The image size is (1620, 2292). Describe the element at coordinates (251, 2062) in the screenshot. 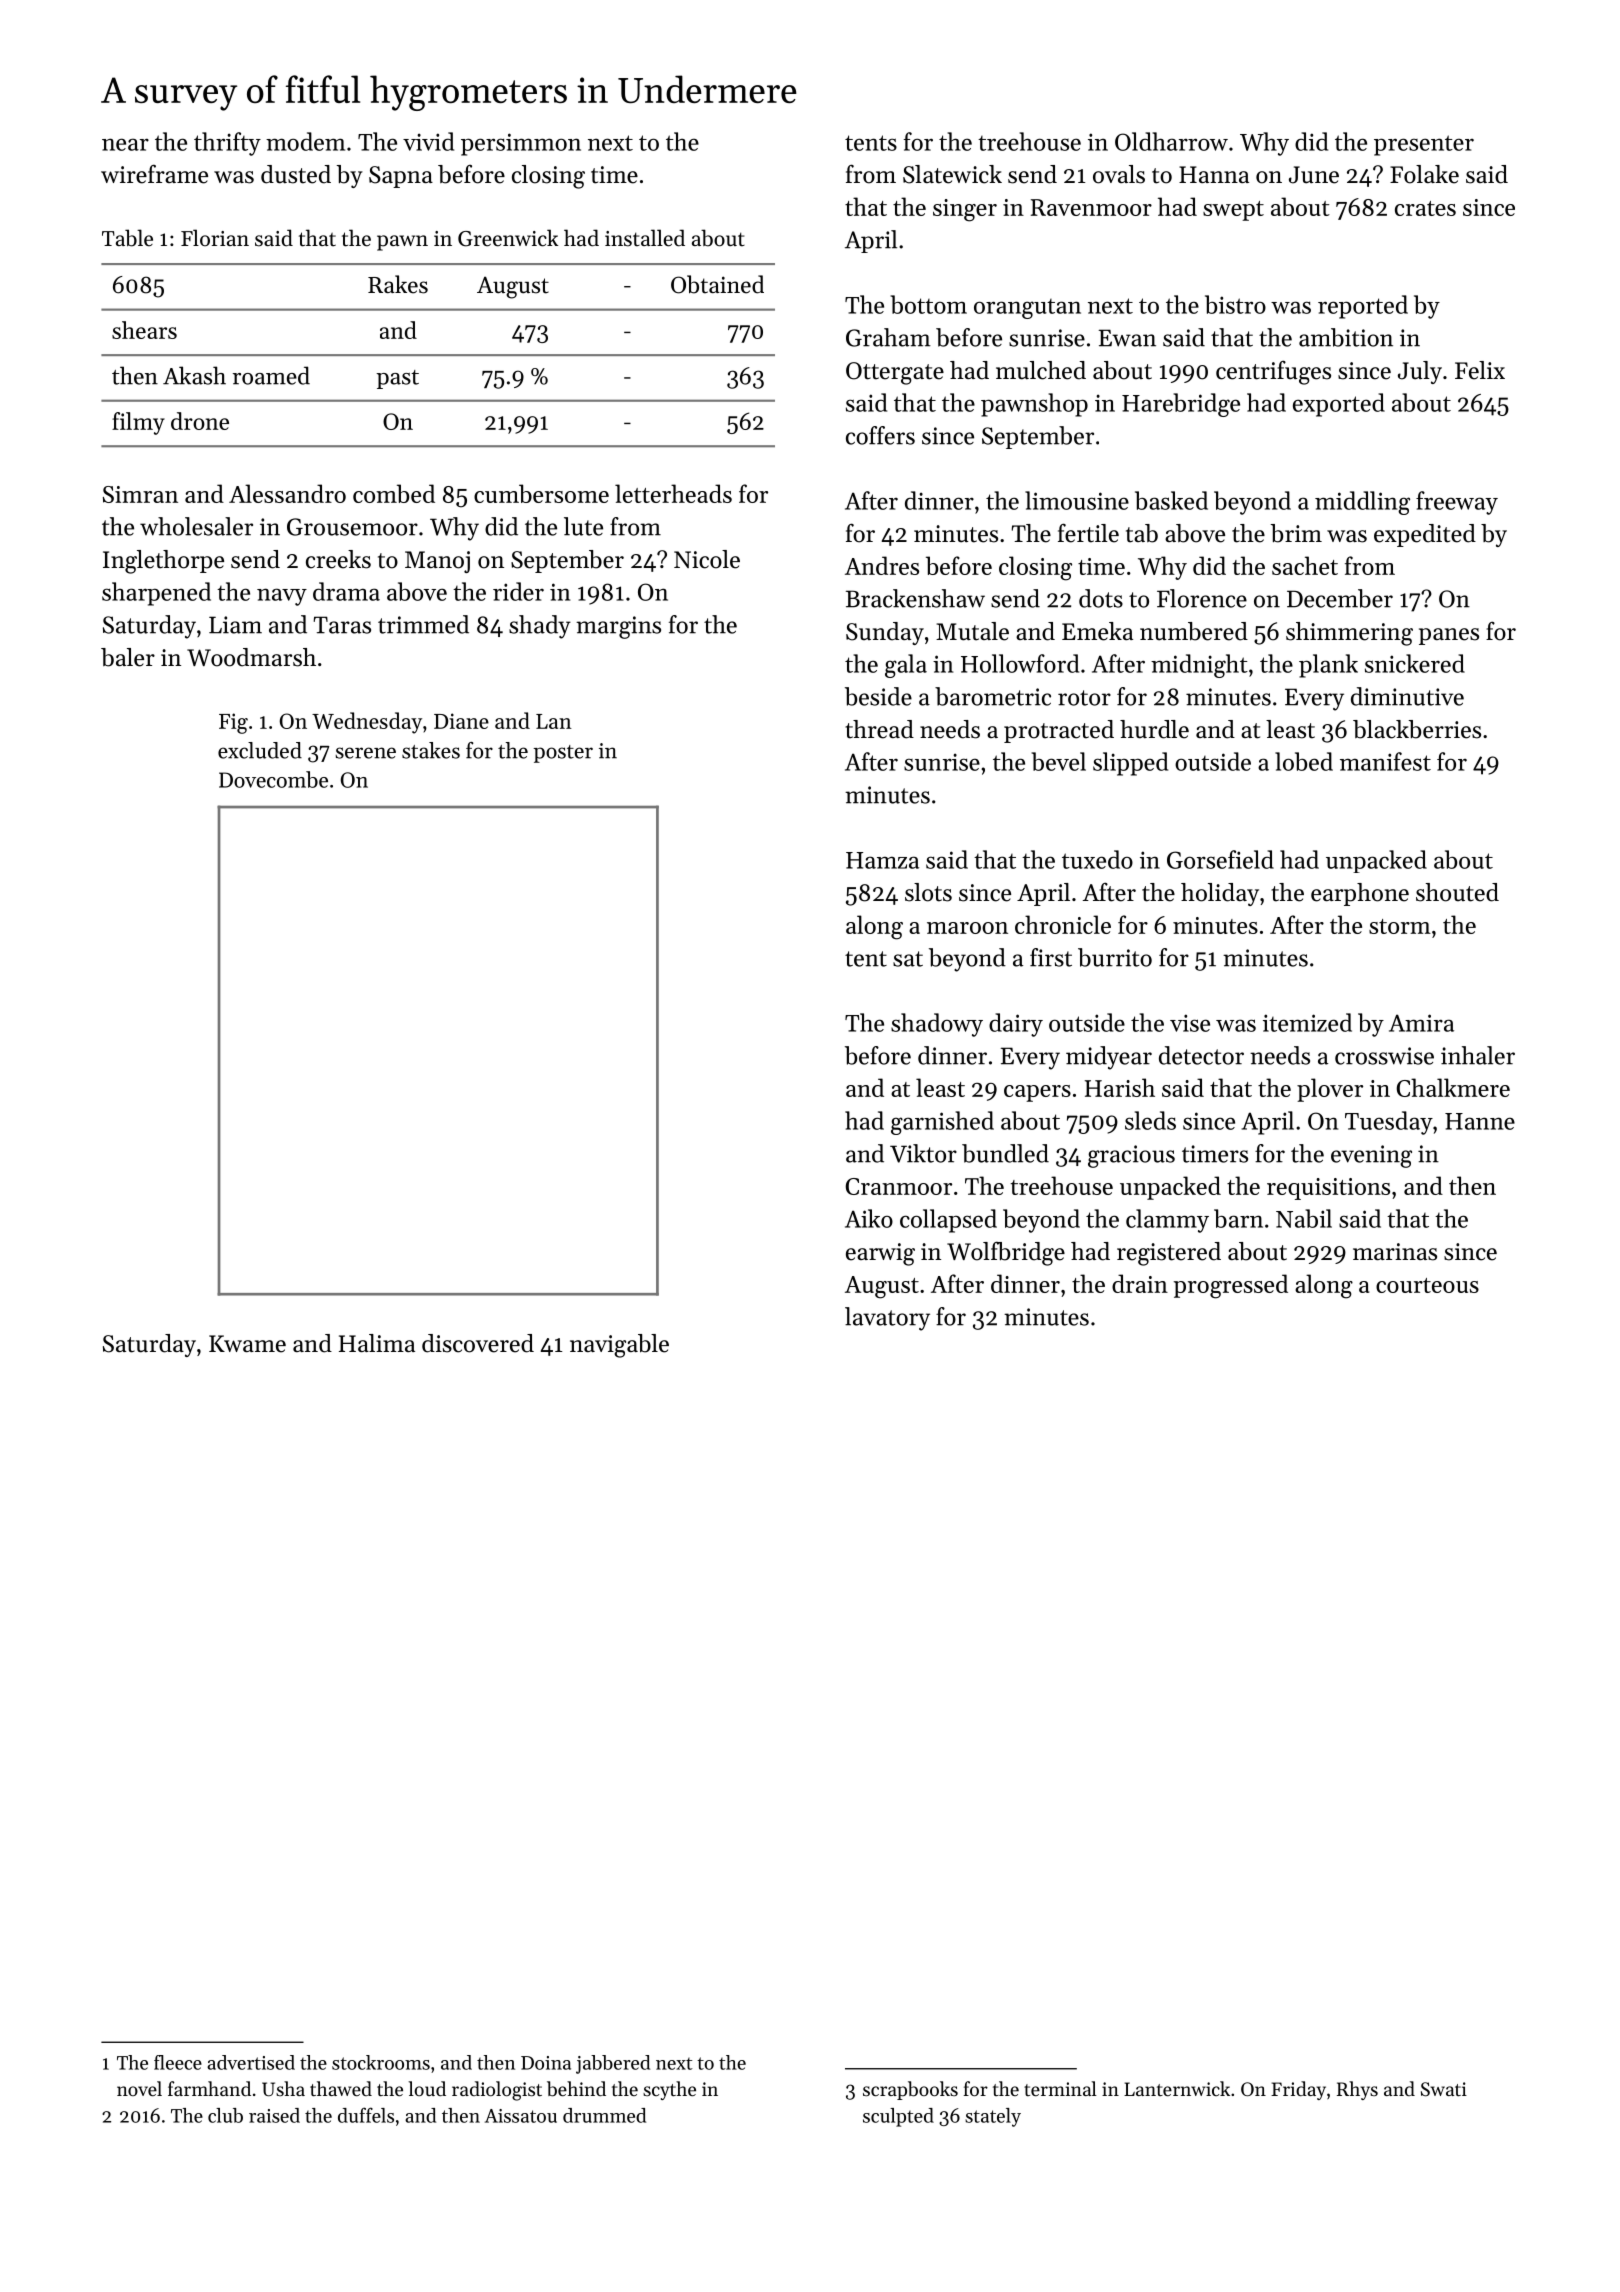

I see `advertised` at that location.
